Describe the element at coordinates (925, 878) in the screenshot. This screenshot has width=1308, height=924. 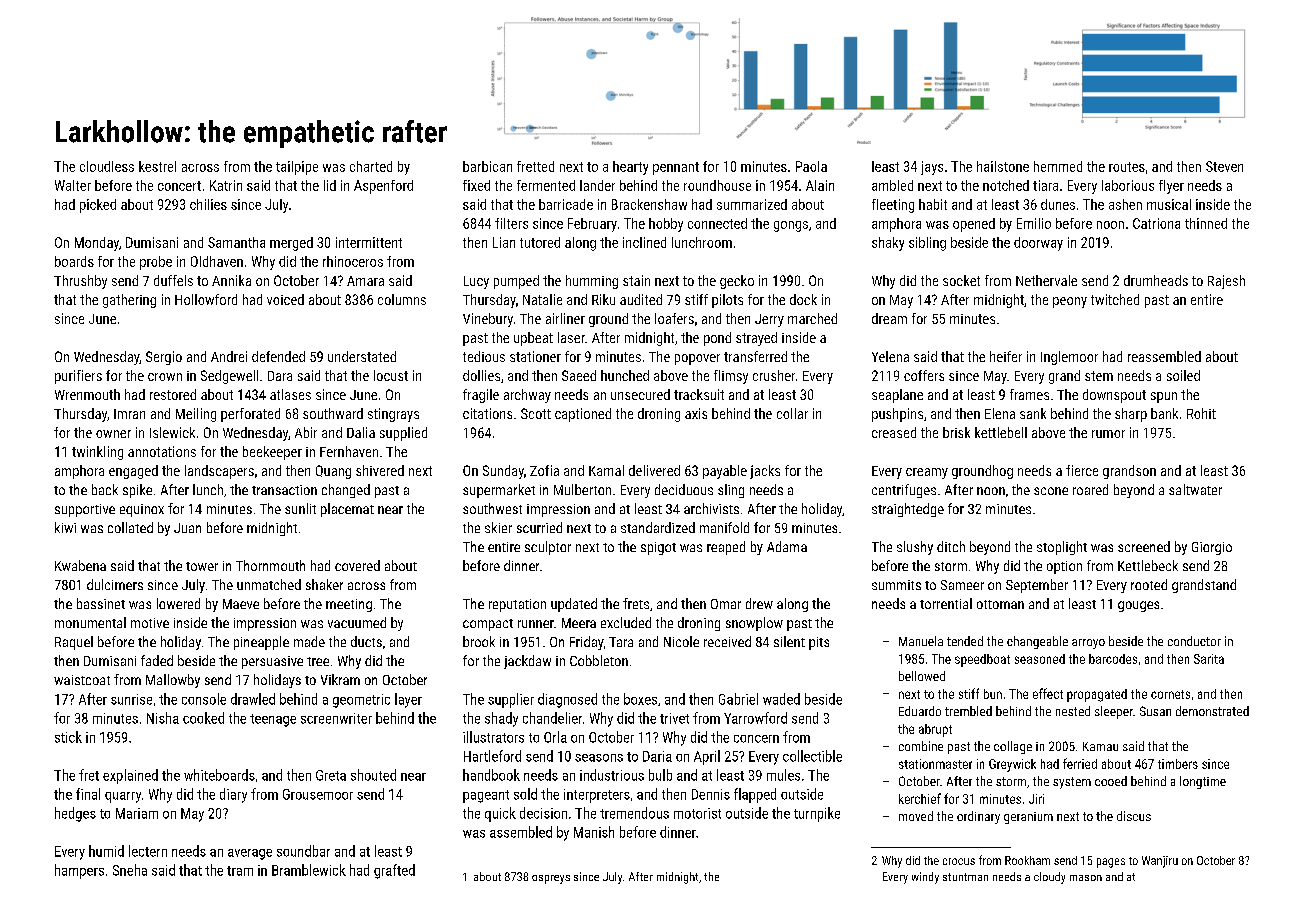
I see `windy` at that location.
